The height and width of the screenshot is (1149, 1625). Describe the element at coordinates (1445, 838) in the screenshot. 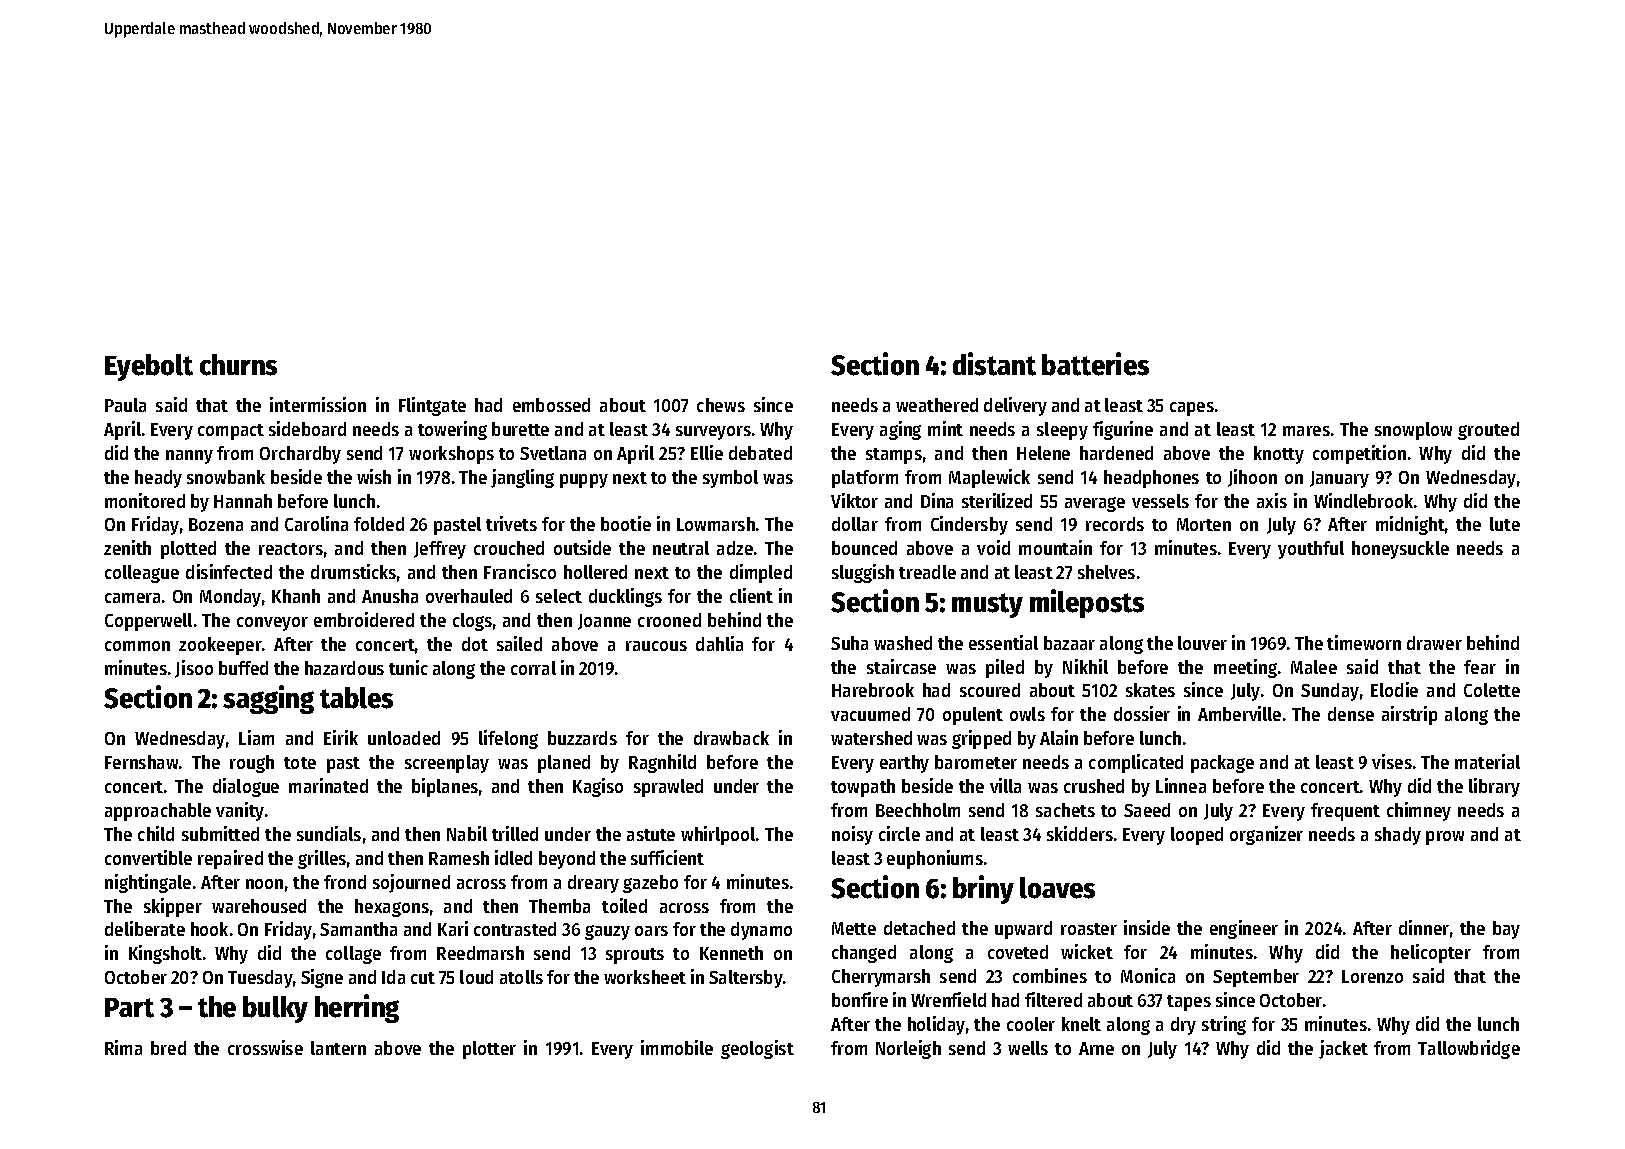

I see `prow` at that location.
